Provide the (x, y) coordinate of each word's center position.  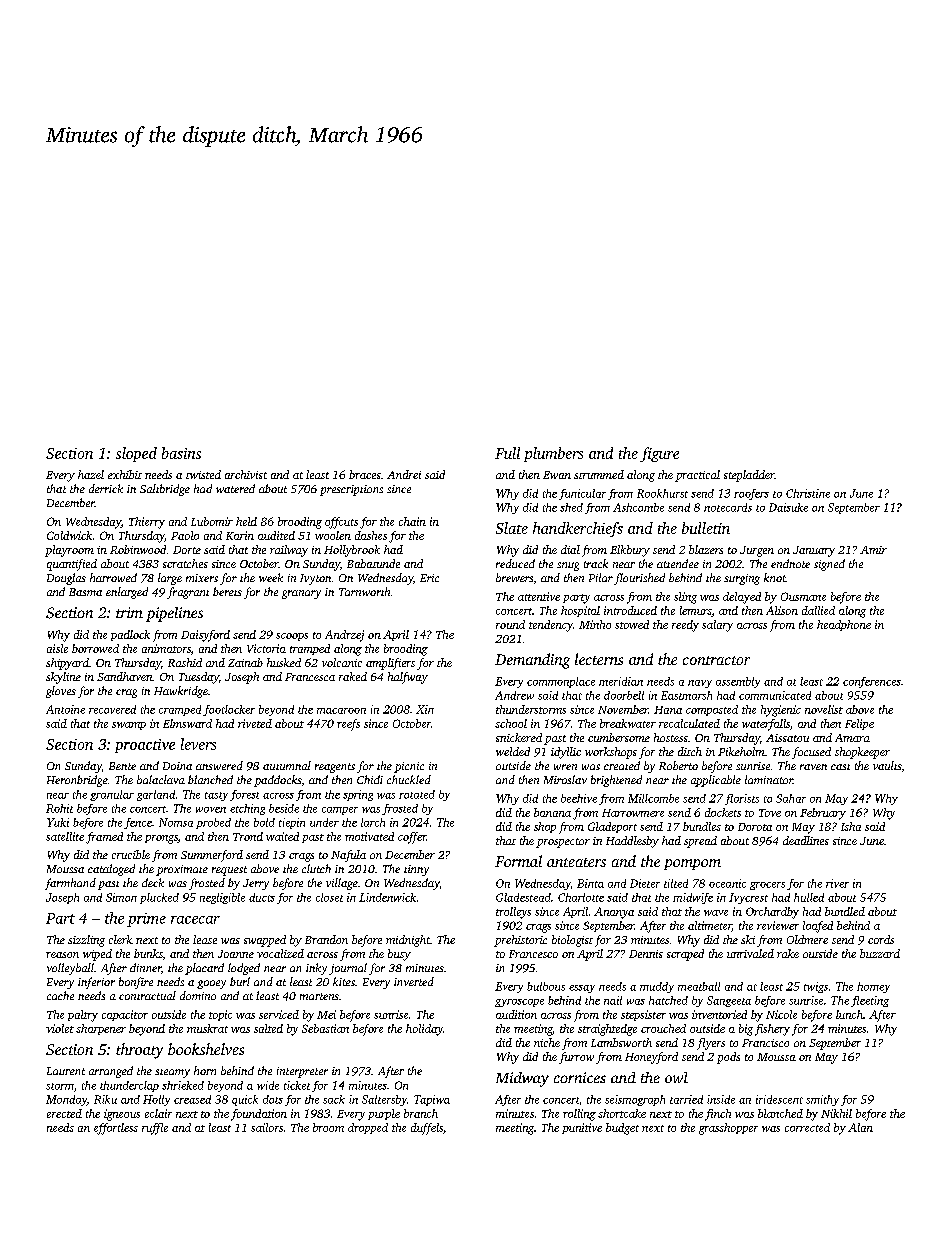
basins (181, 453)
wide (268, 1085)
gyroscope (519, 1003)
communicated (775, 695)
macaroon (341, 711)
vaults (887, 765)
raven (813, 767)
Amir (873, 550)
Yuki (58, 822)
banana (552, 812)
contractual (147, 995)
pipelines (174, 614)
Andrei (404, 474)
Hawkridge (181, 692)
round (510, 624)
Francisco (765, 1043)
